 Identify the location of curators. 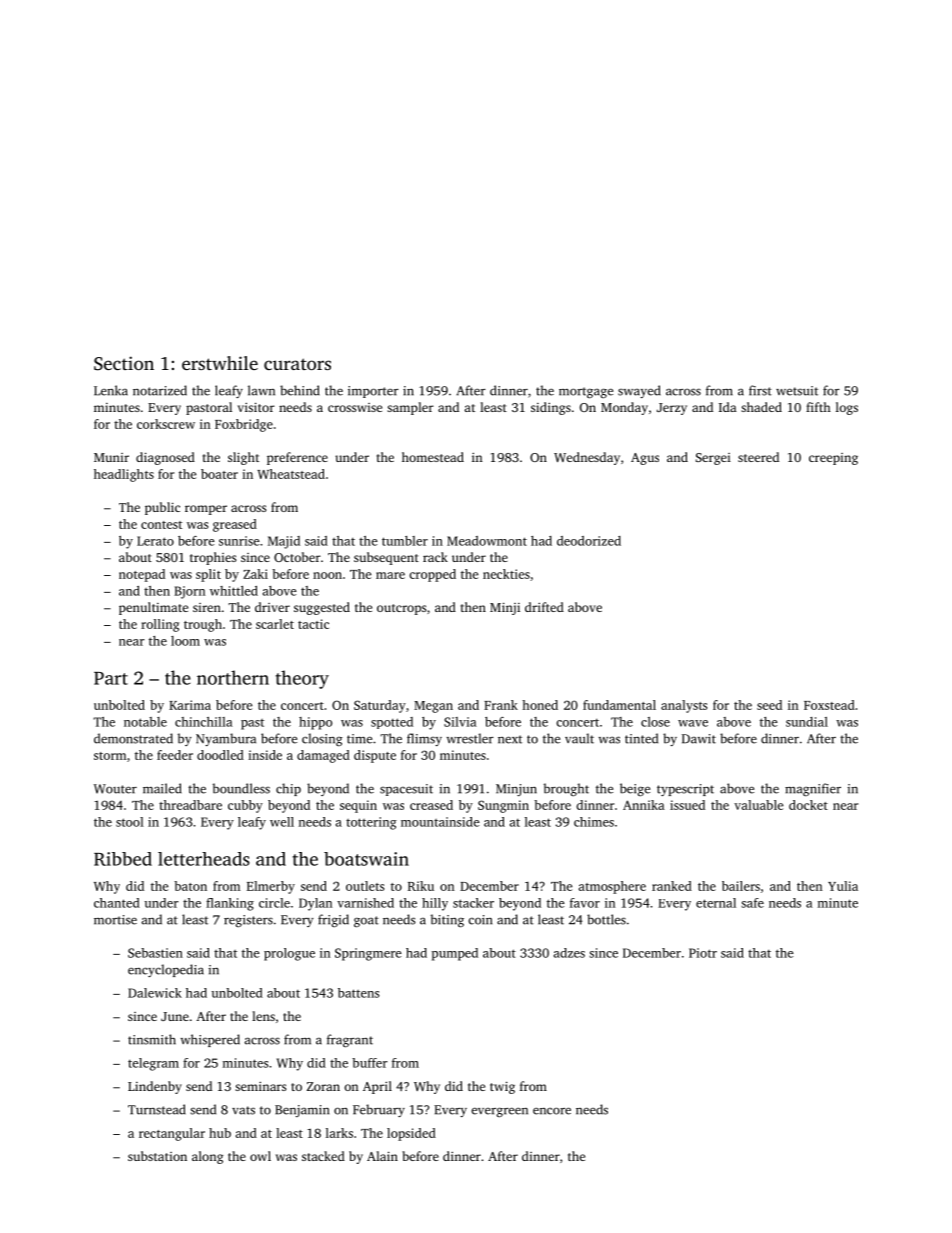
(297, 364).
